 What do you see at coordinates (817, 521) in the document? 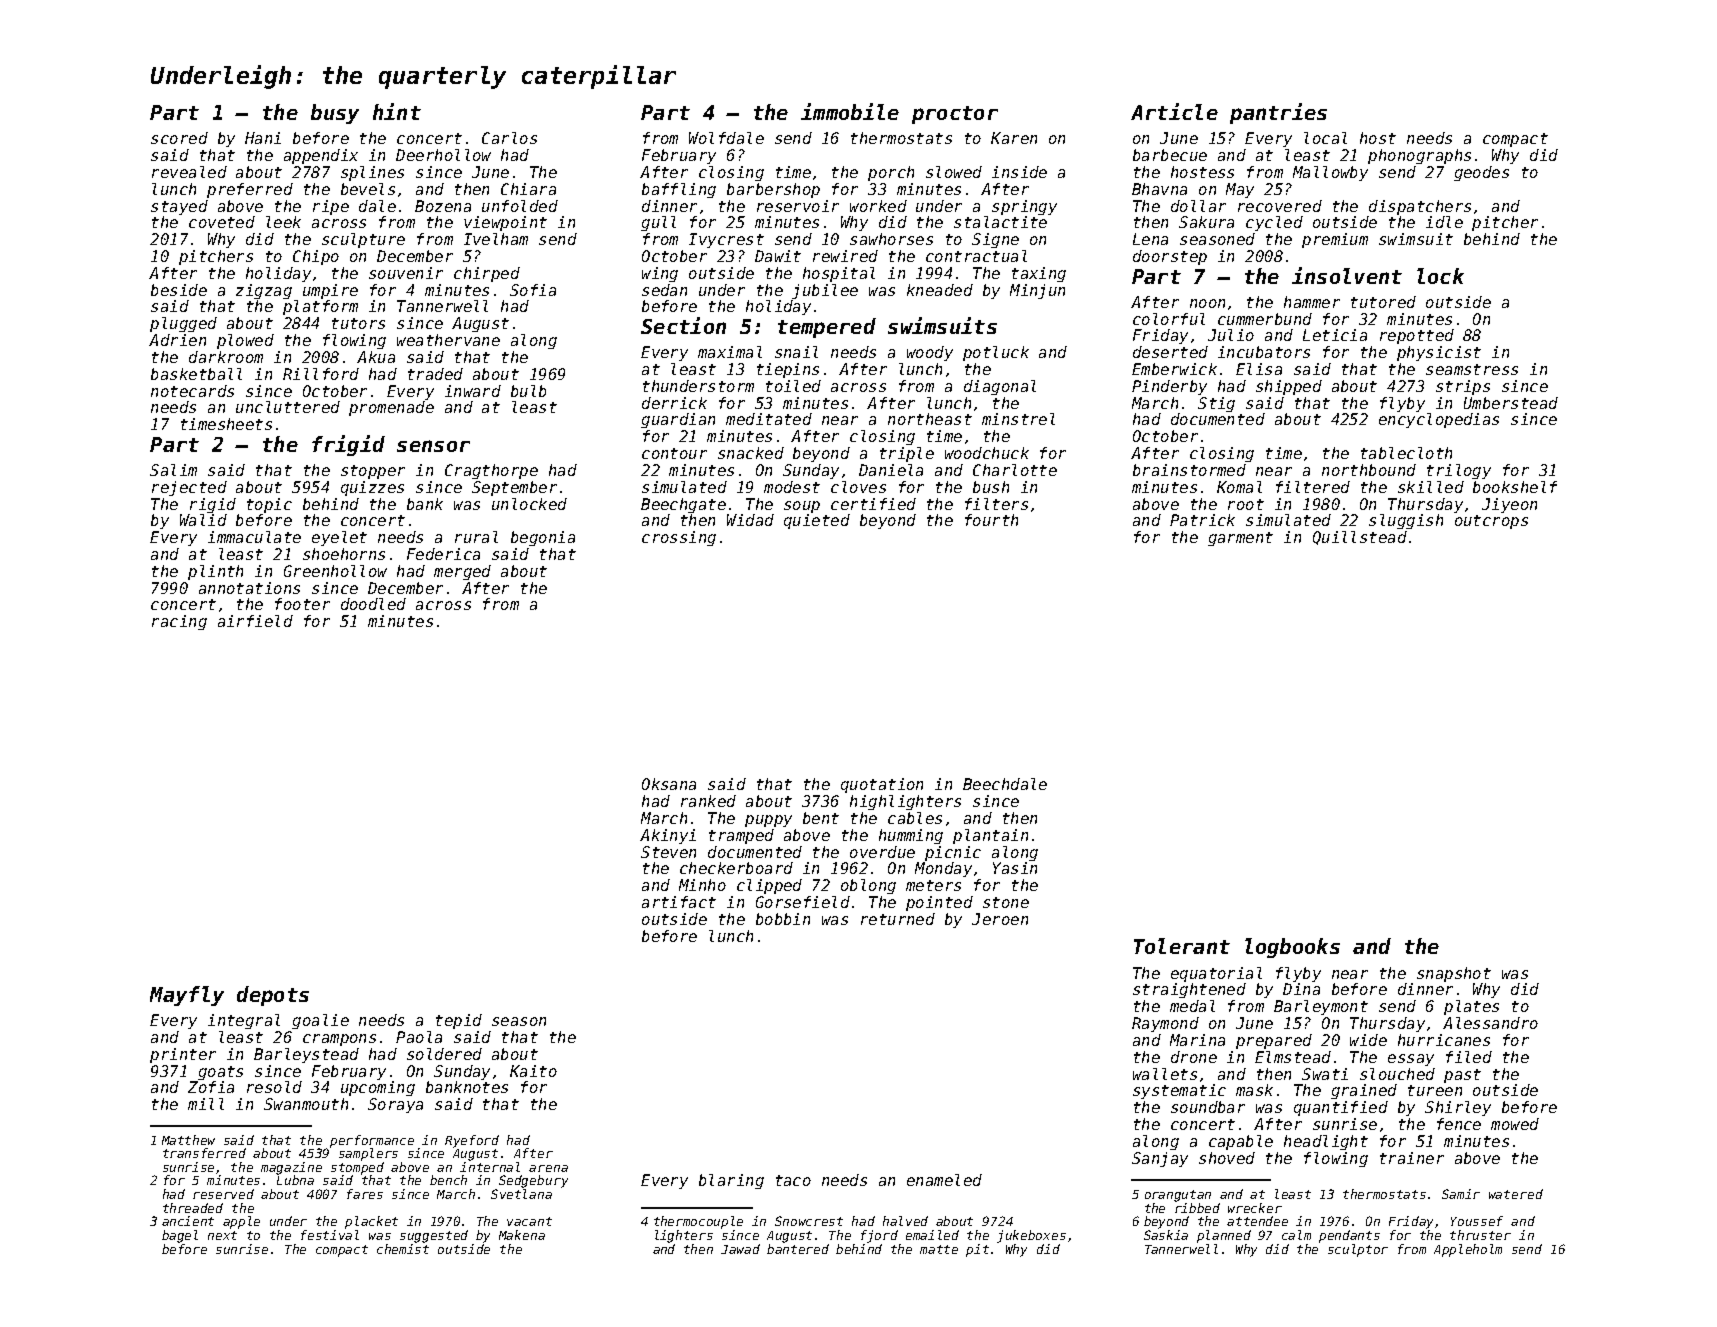
I see `quieted` at bounding box center [817, 521].
